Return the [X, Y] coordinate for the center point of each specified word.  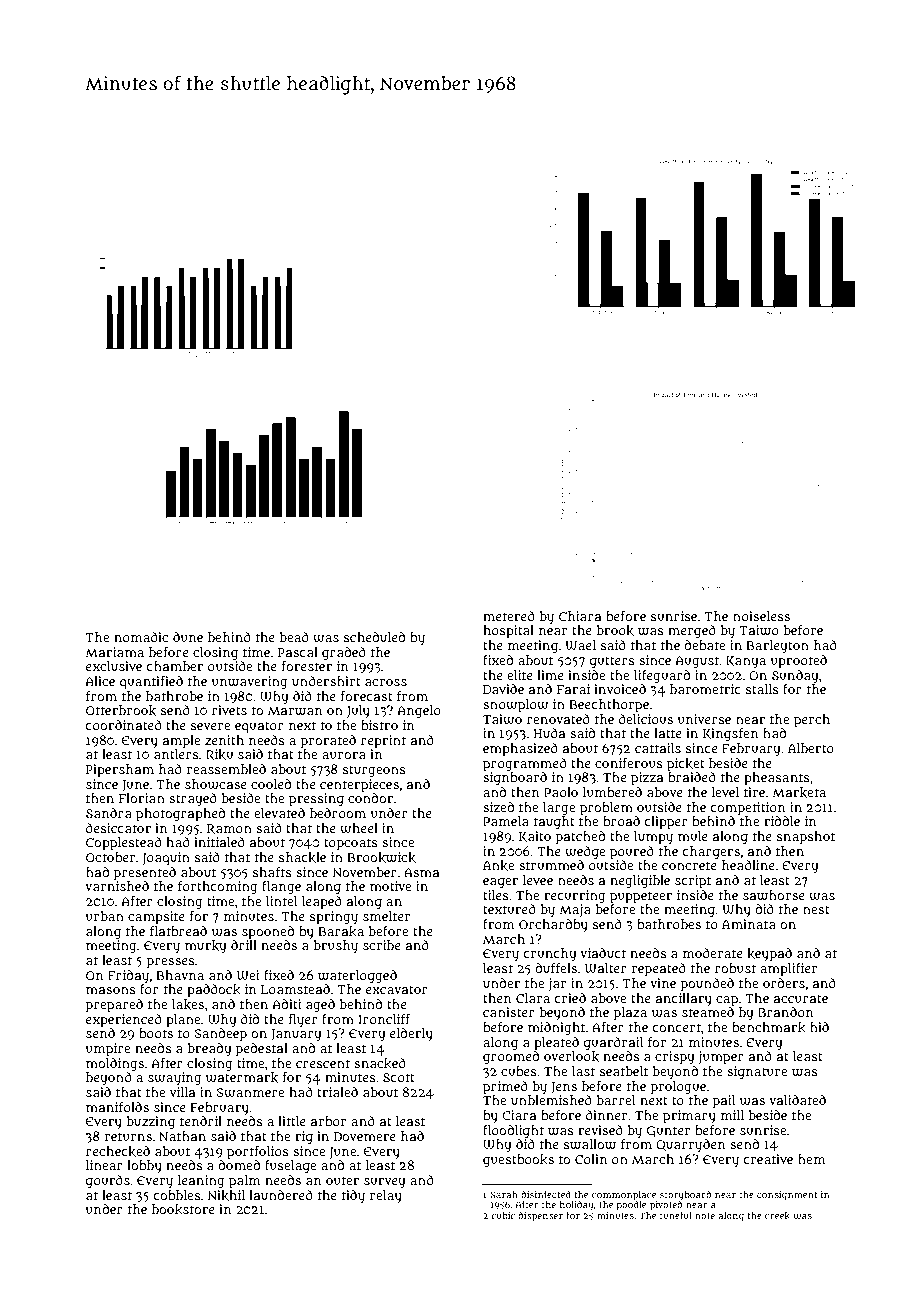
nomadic [141, 637]
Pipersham [120, 771]
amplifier [788, 970]
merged [692, 631]
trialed [337, 1092]
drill [244, 944]
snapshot [806, 838]
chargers [711, 853]
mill [732, 1115]
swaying [175, 1079]
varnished [117, 886]
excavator [397, 989]
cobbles [177, 1195]
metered [509, 616]
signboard [515, 779]
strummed [551, 865]
